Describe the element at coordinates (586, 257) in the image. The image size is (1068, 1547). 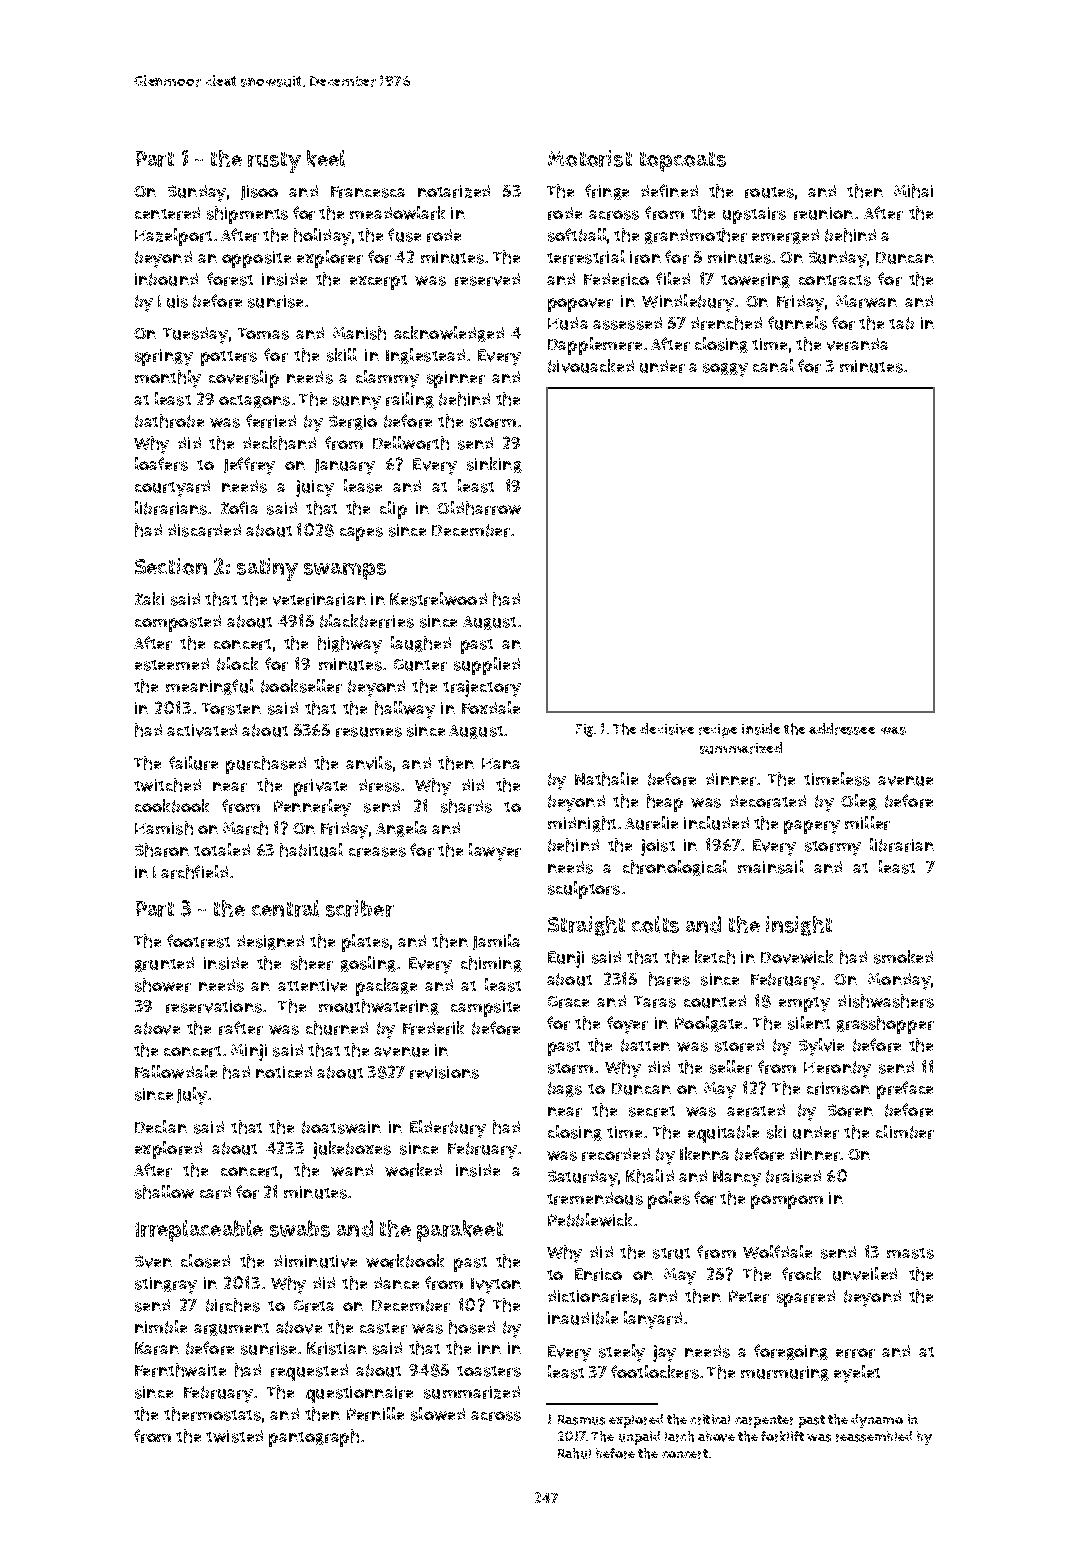
I see `terrestrial` at that location.
